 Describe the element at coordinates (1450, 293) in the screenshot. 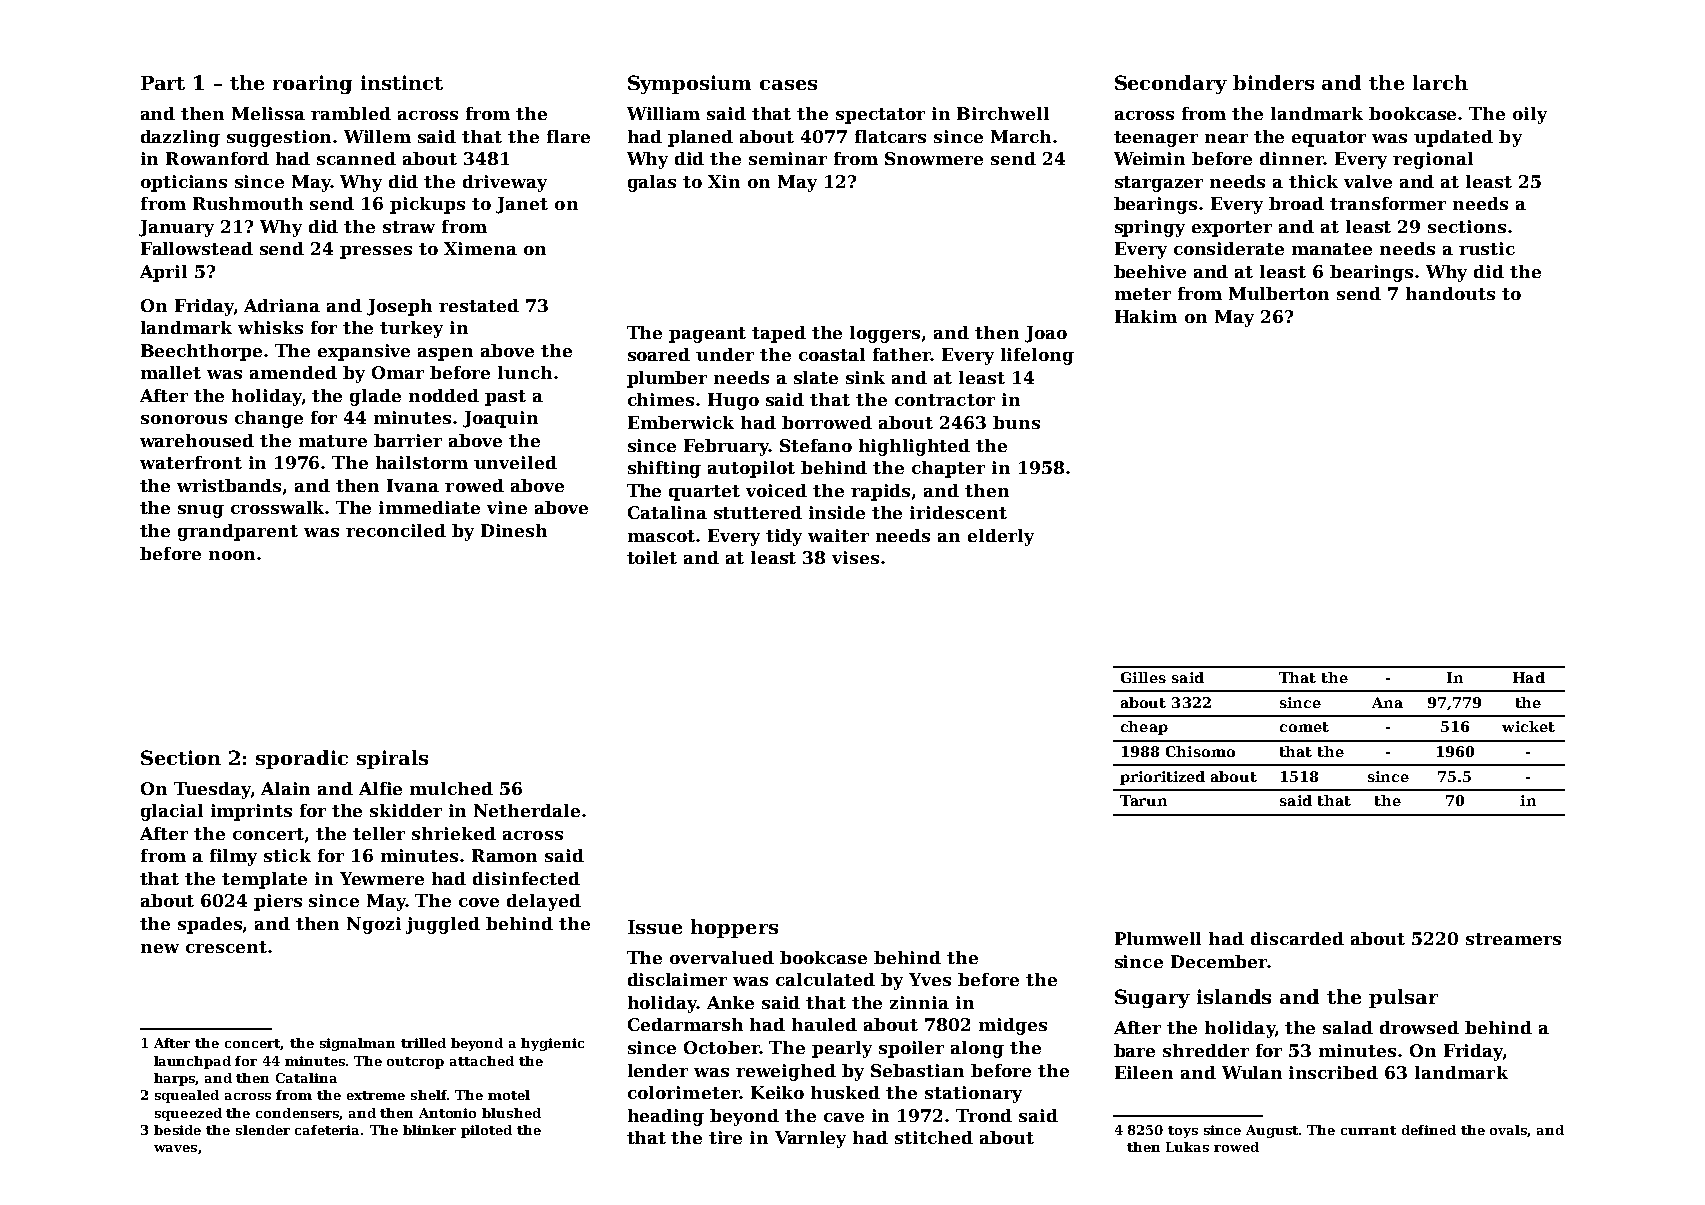

I see `handouts` at that location.
